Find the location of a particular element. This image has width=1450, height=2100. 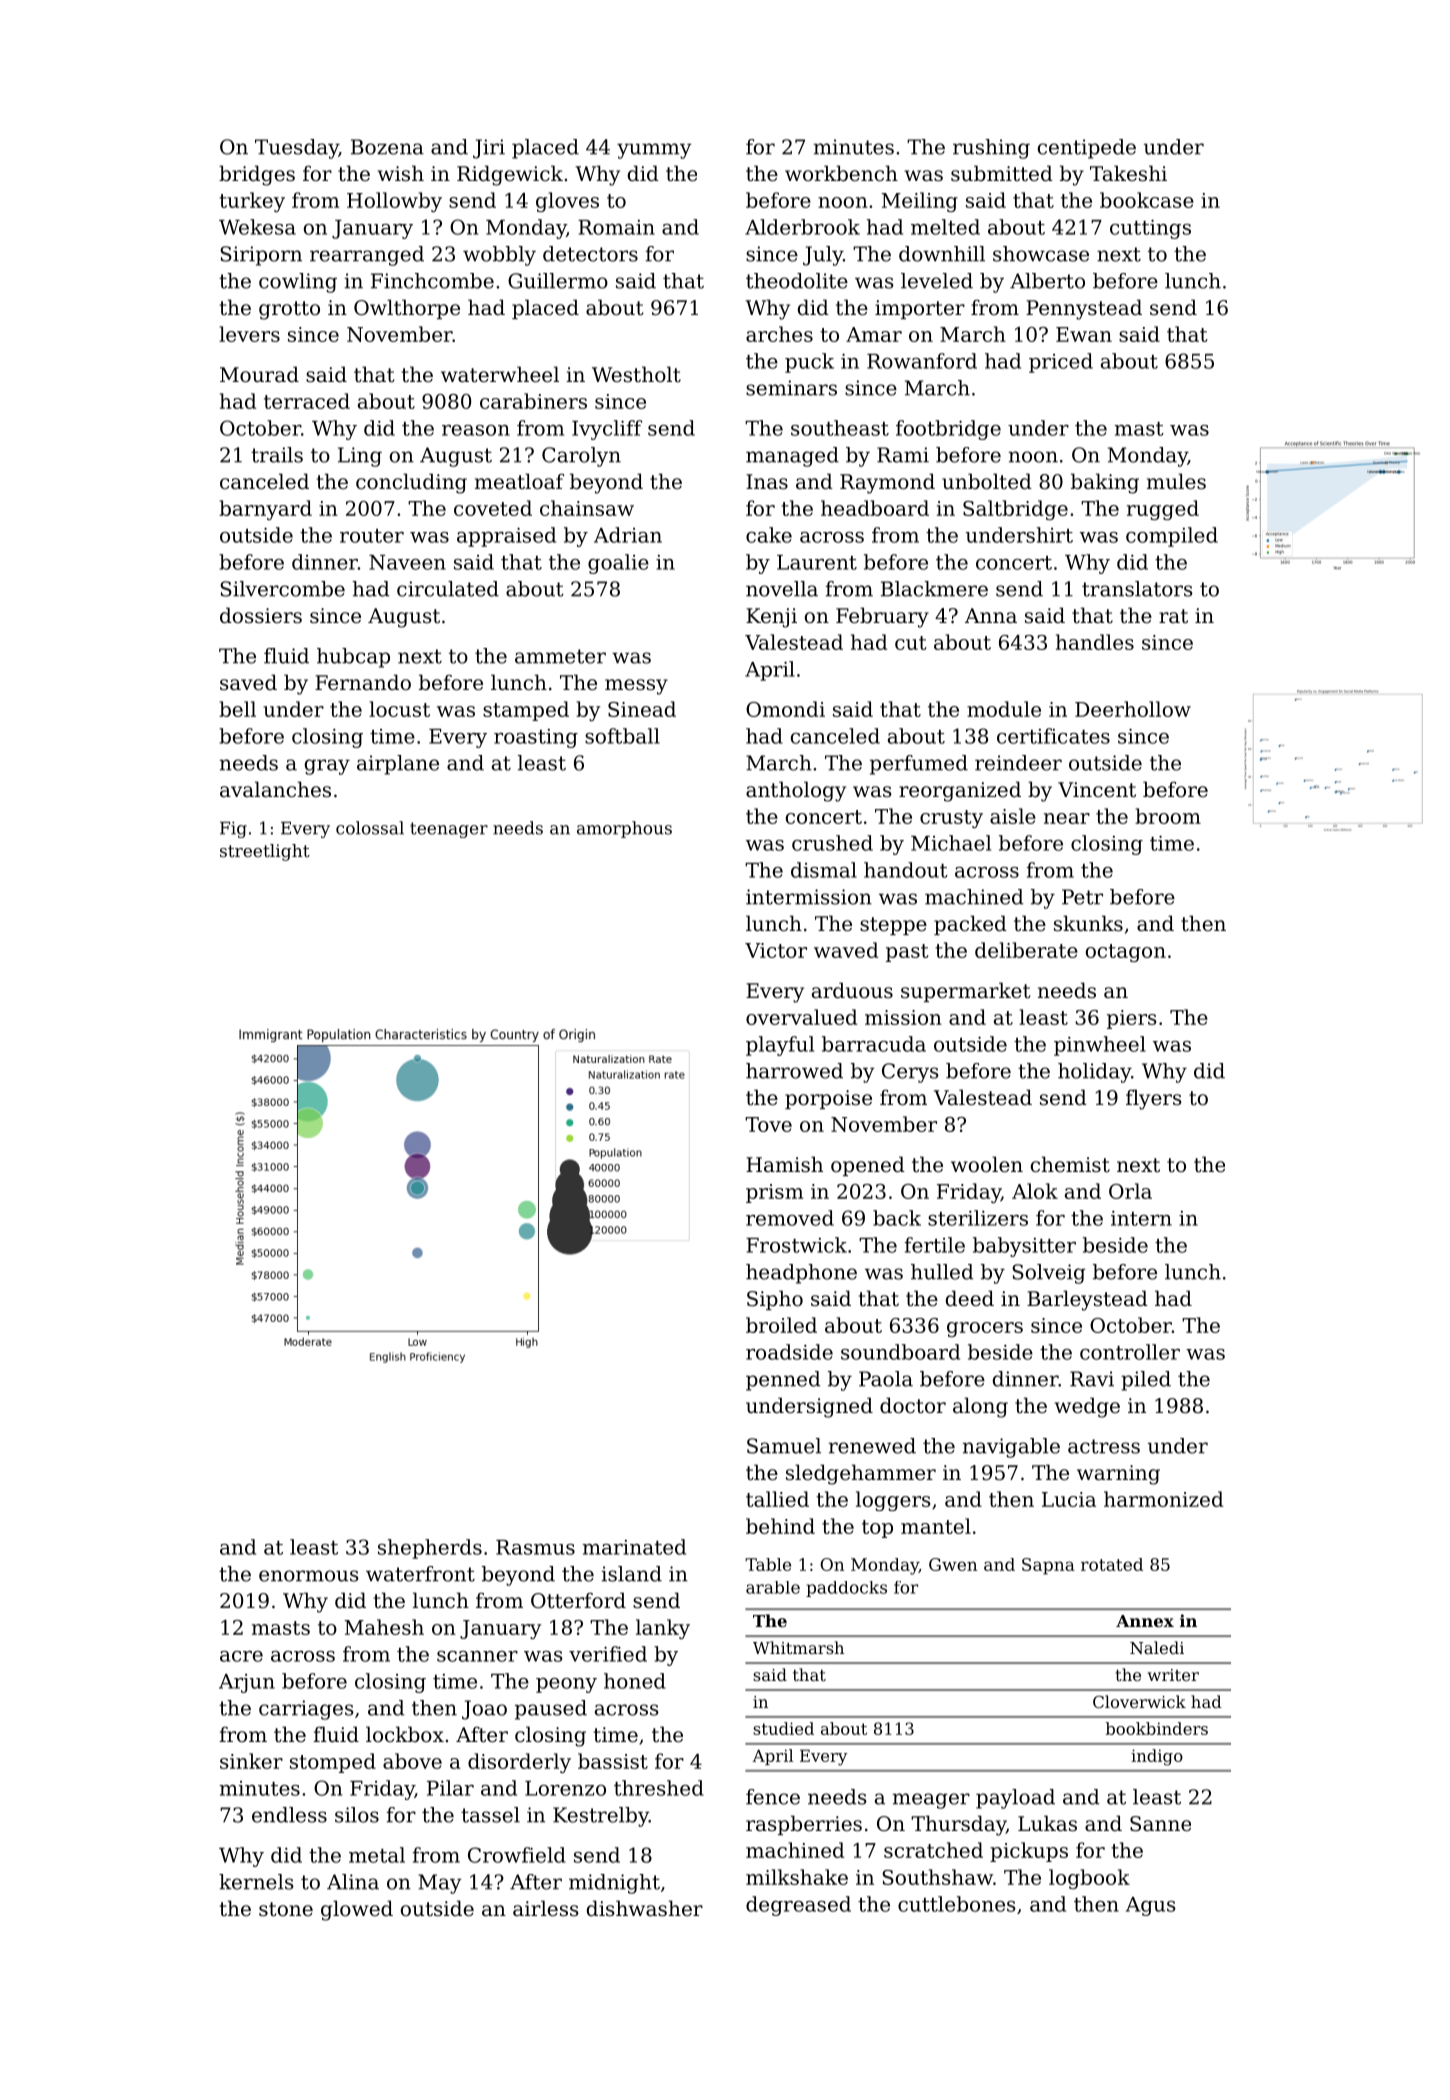

colossal is located at coordinates (370, 828).
